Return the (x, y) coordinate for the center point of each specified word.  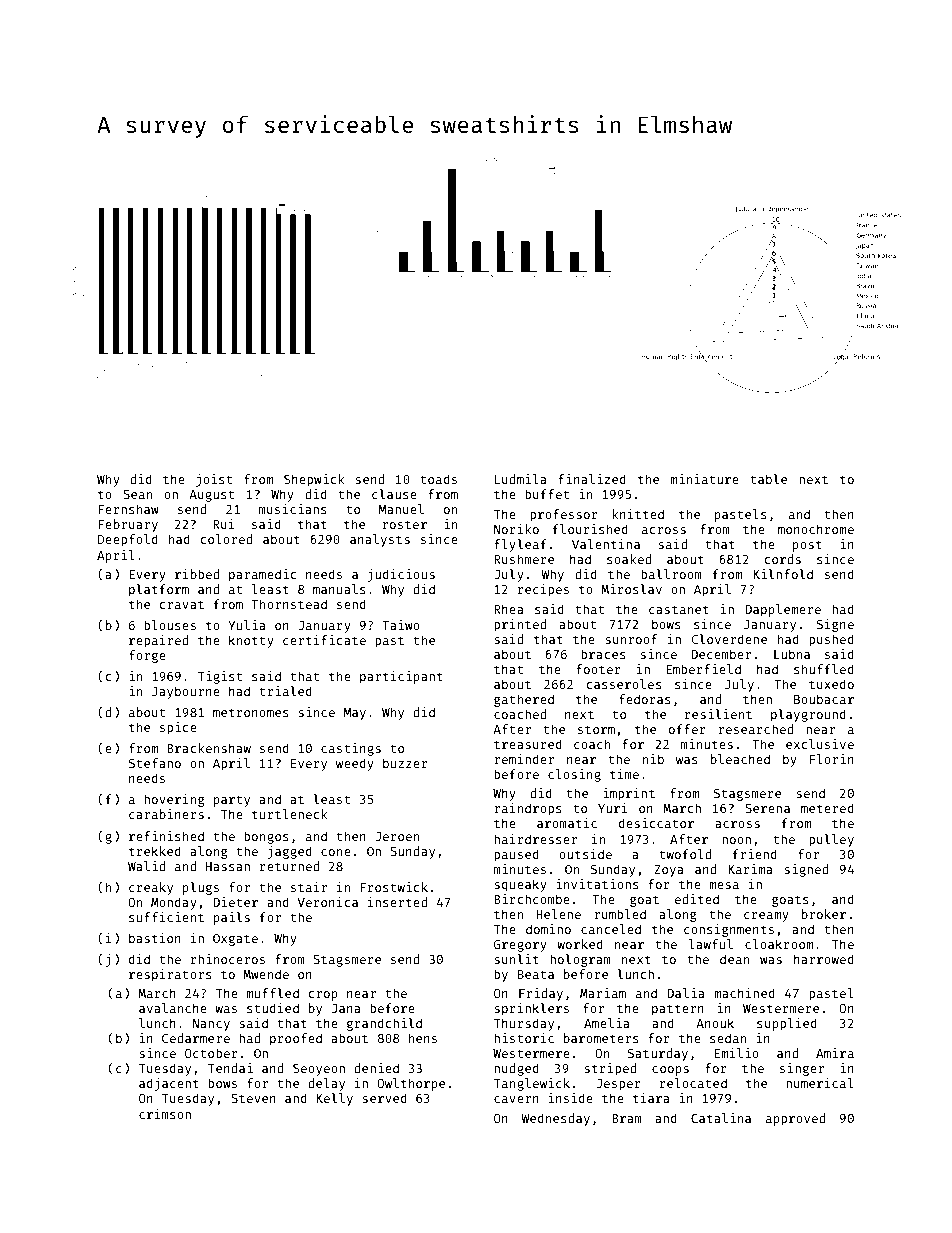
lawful (711, 944)
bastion (155, 938)
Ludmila (521, 479)
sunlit (516, 959)
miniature (704, 479)
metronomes (251, 712)
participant (401, 677)
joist (214, 480)
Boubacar (824, 699)
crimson (165, 1114)
